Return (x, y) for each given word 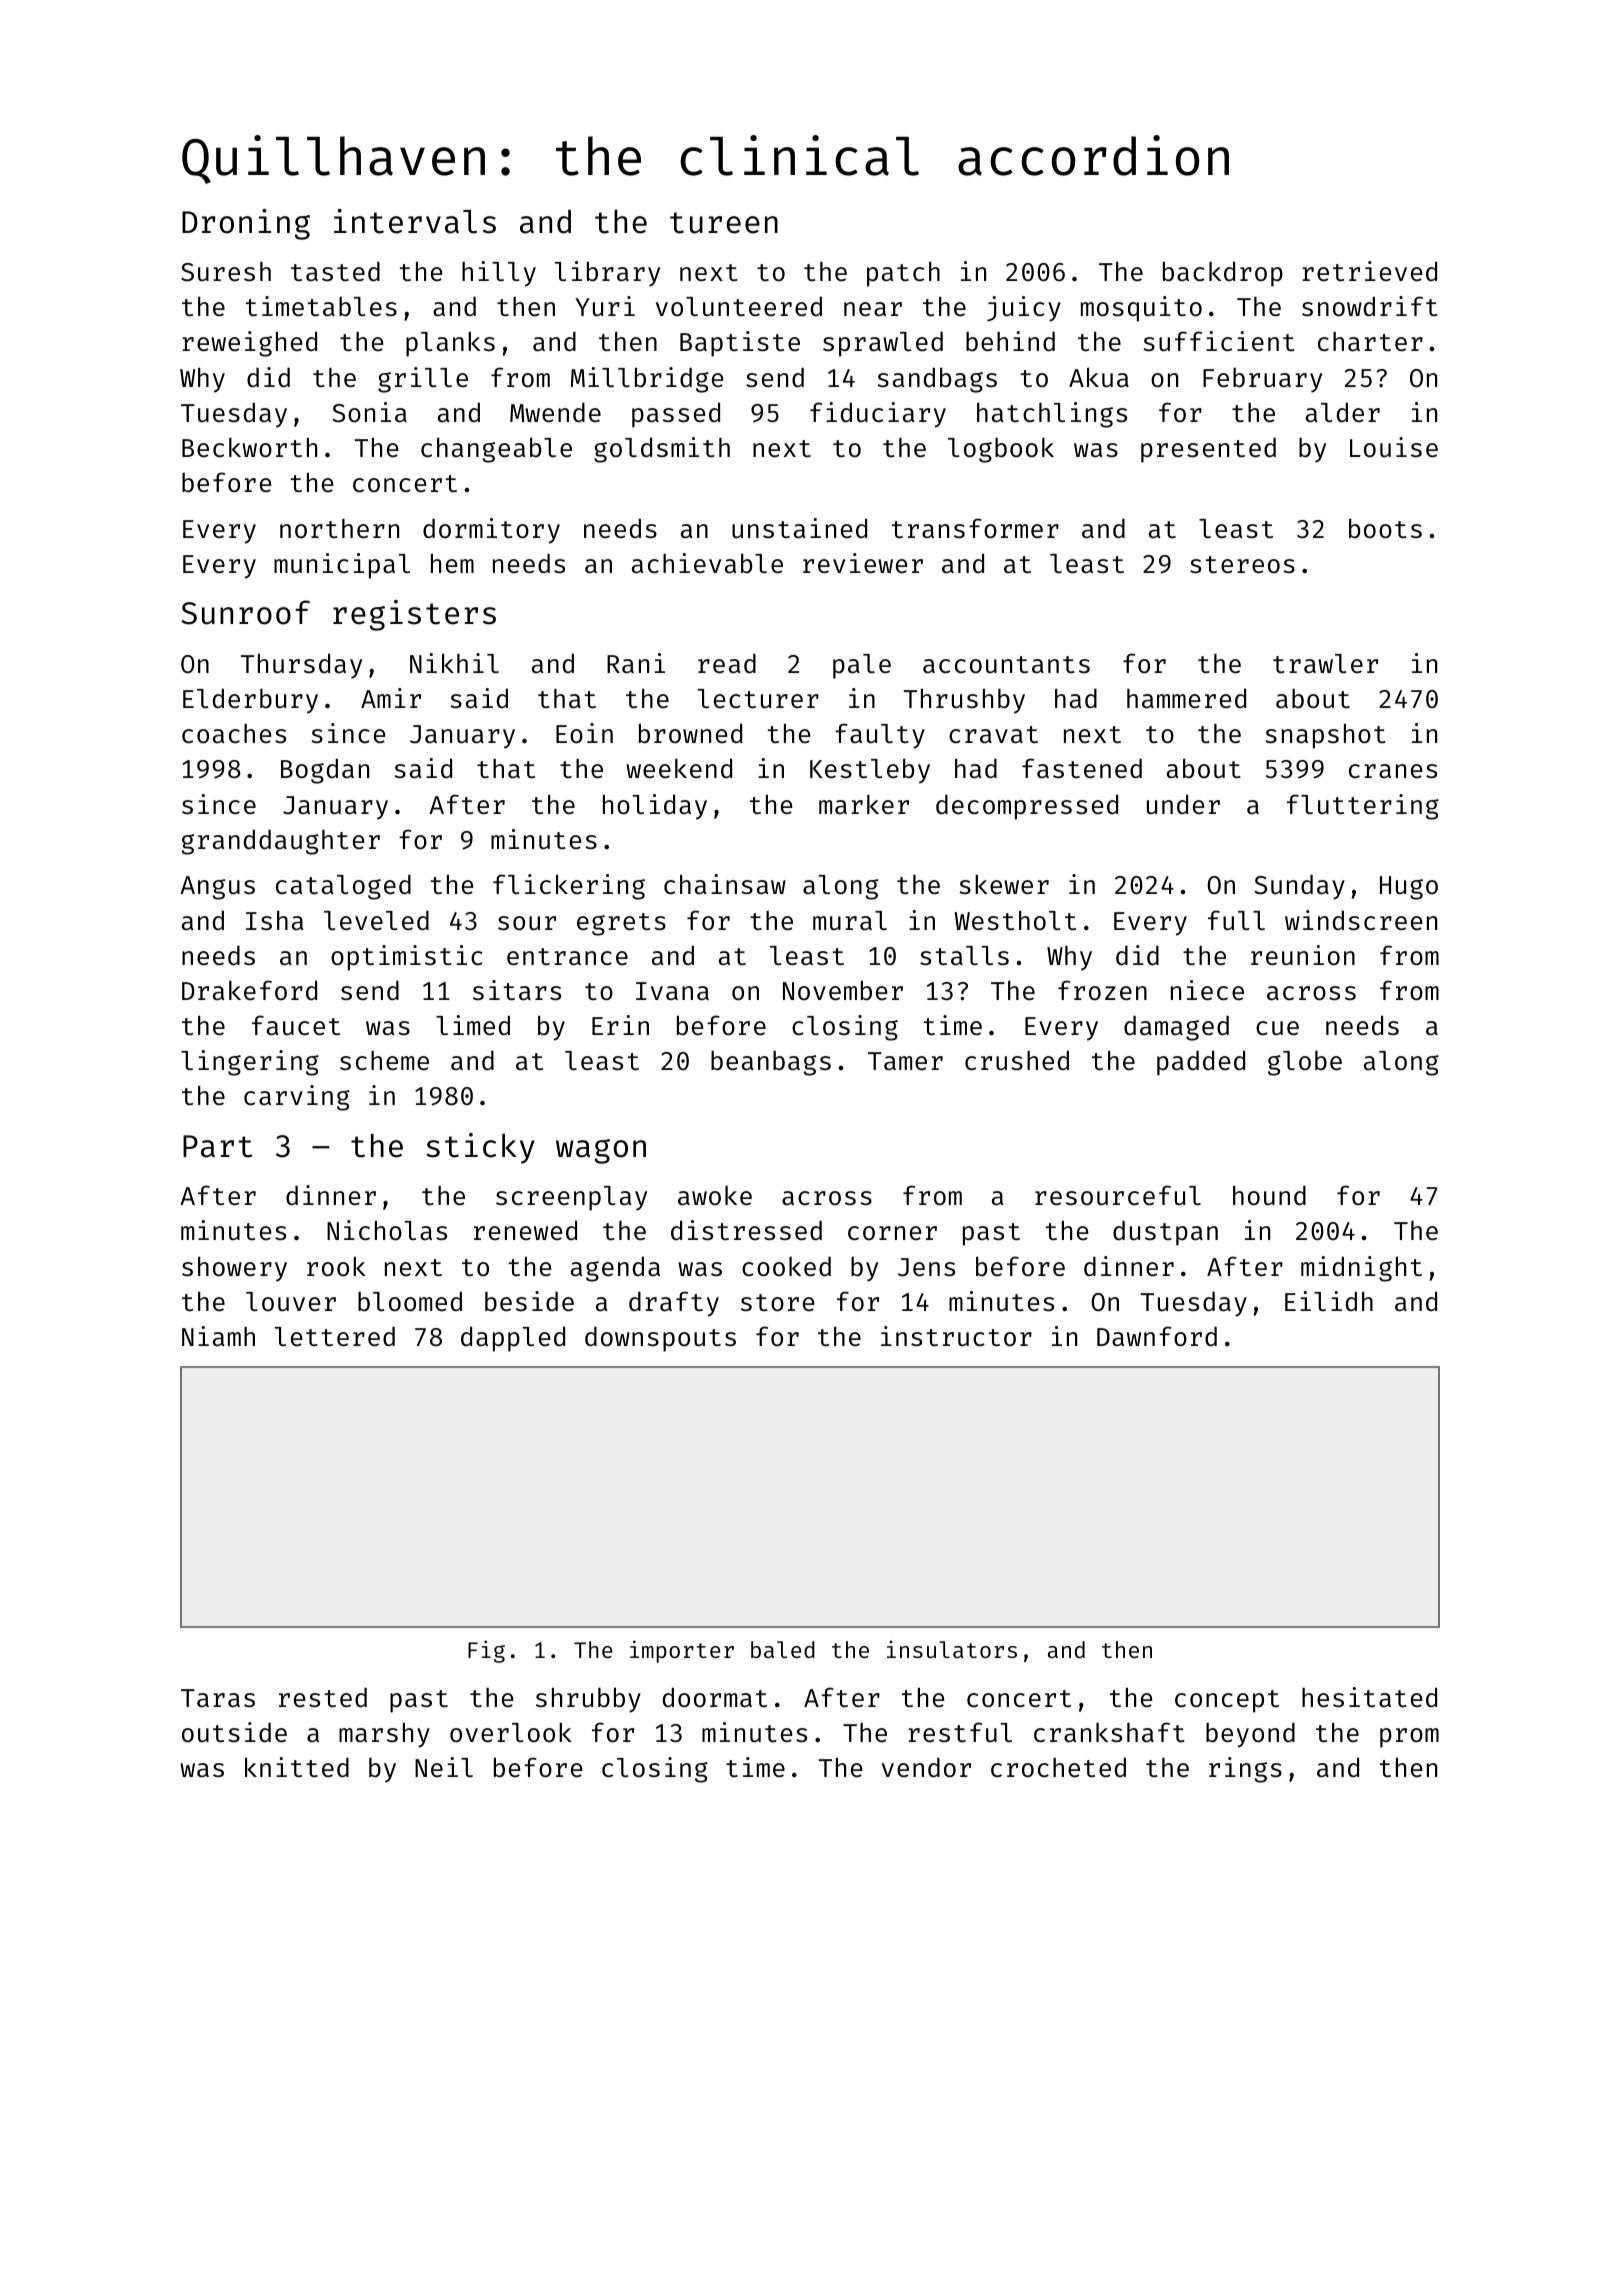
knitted (297, 1767)
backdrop (1223, 274)
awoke (715, 1196)
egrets (621, 924)
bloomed (410, 1301)
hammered (1186, 698)
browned (690, 733)
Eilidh (1329, 1301)
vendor (926, 1768)
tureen (724, 223)
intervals (415, 221)
